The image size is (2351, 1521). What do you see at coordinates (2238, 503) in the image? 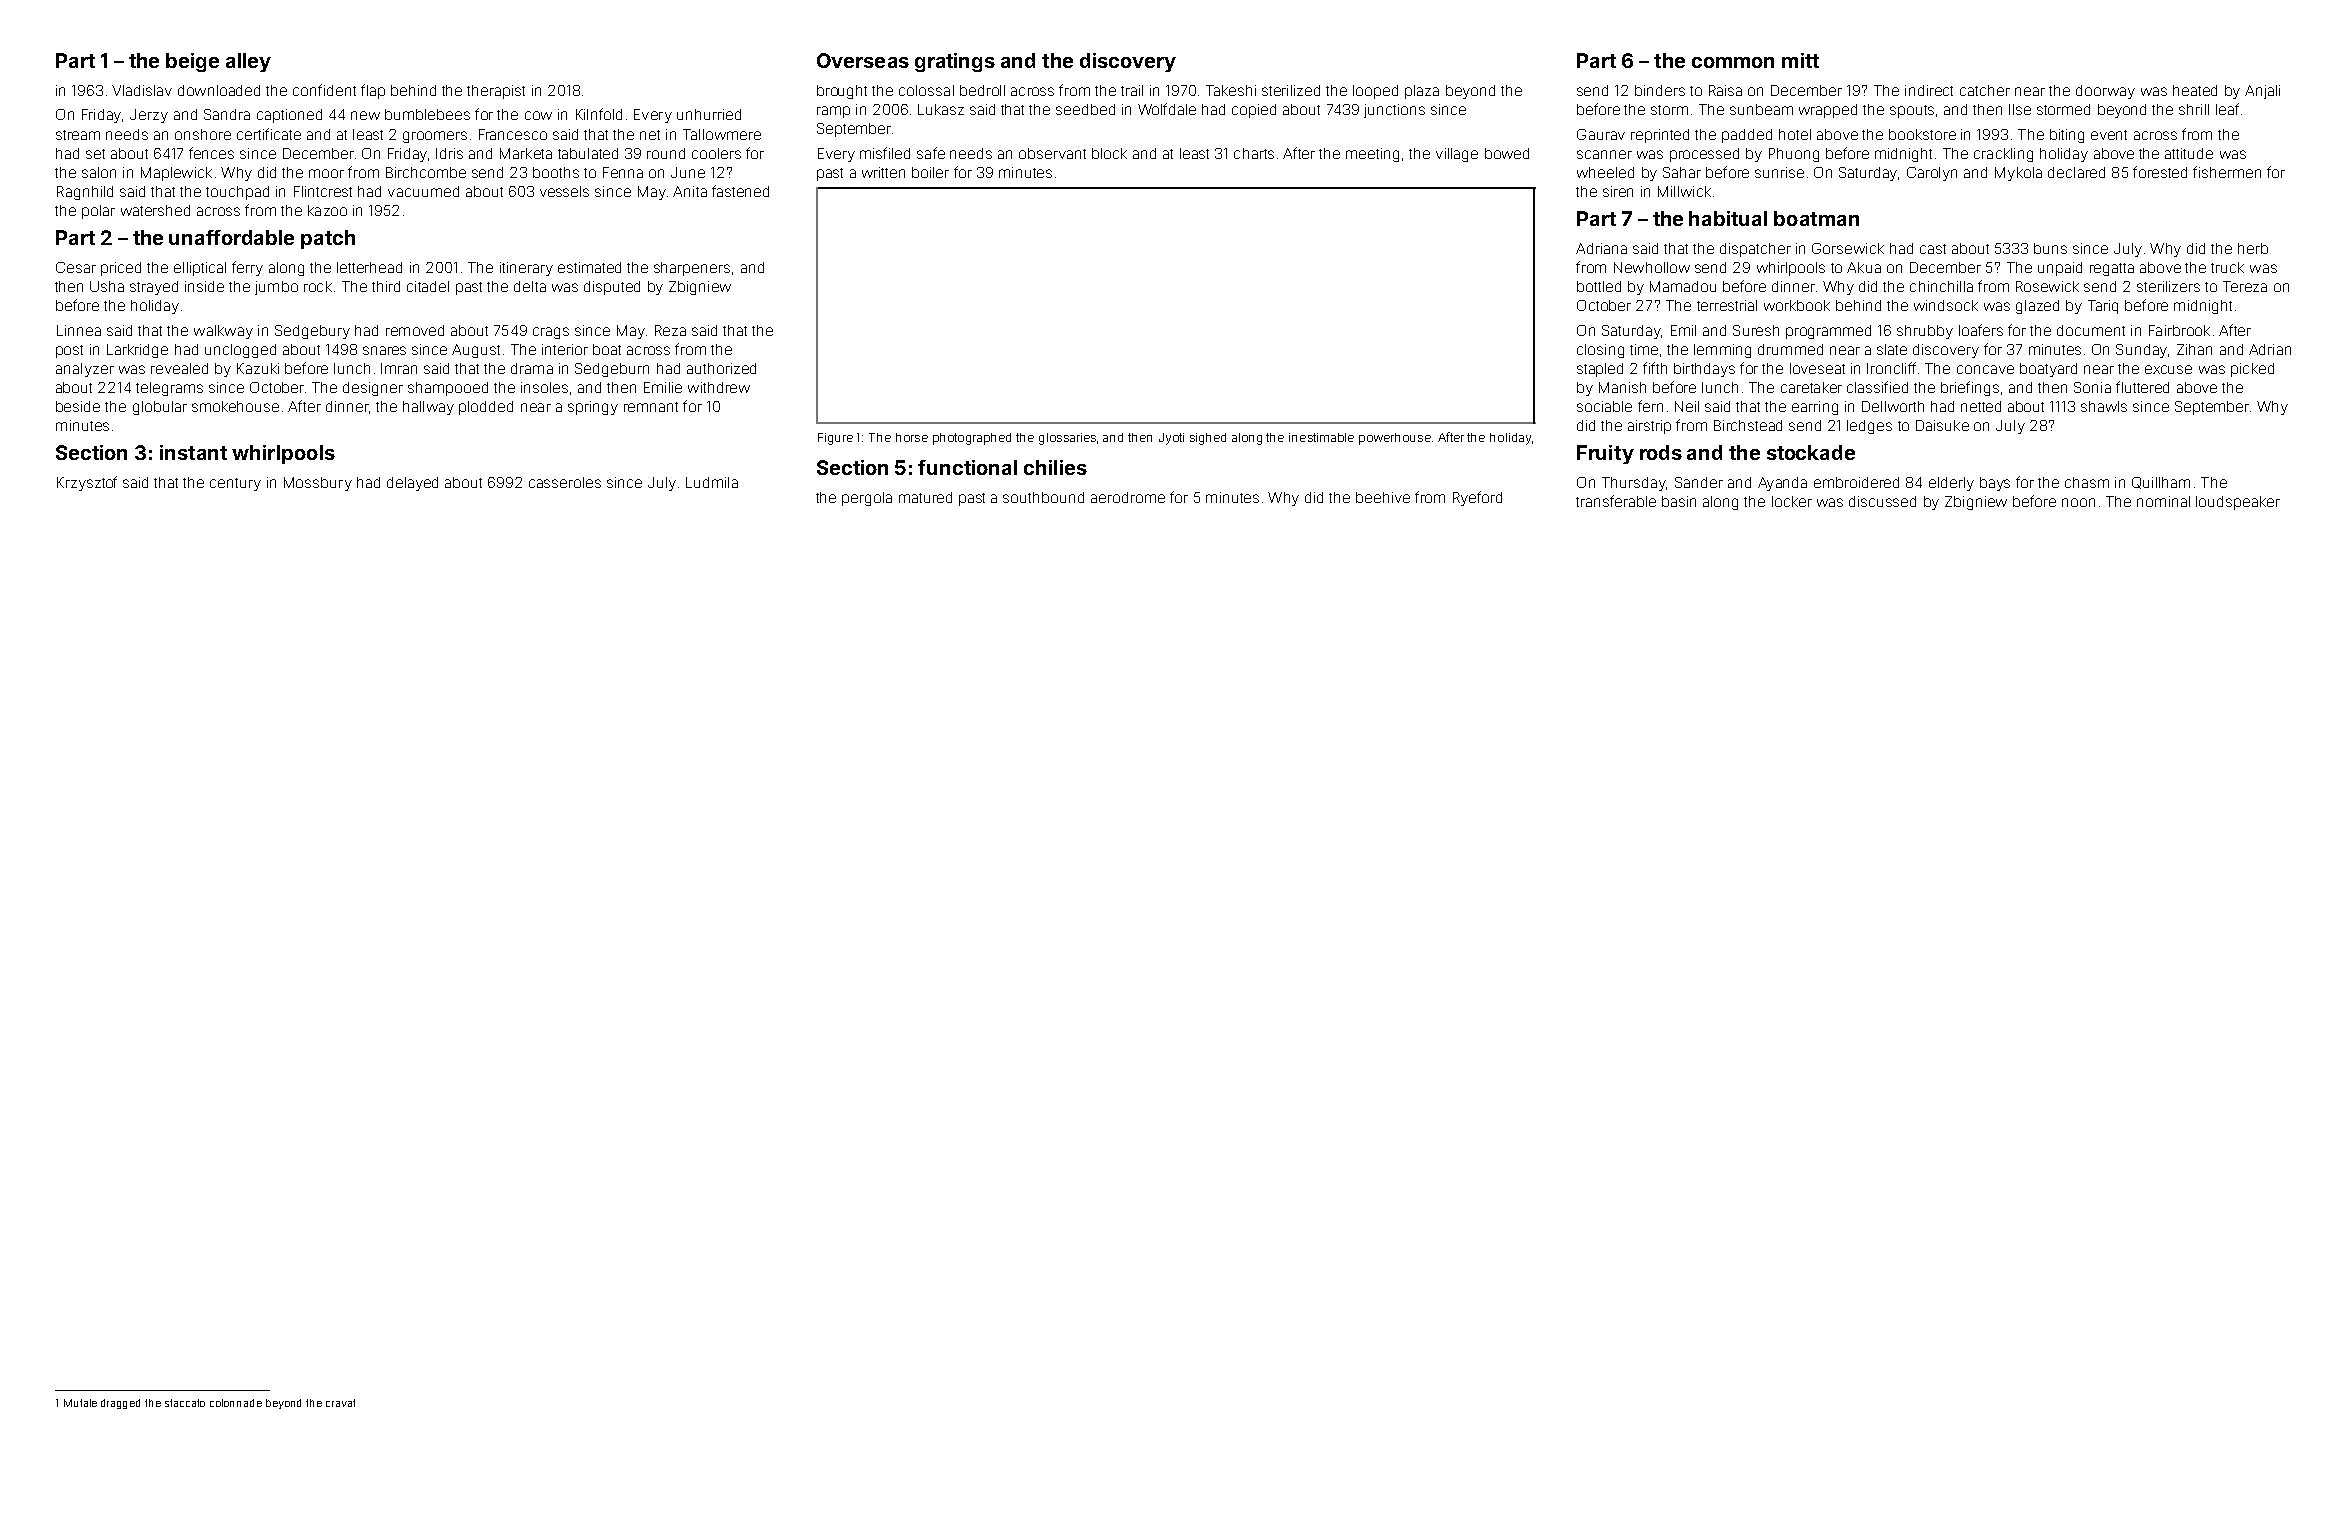
I see `loudspeaker` at bounding box center [2238, 503].
